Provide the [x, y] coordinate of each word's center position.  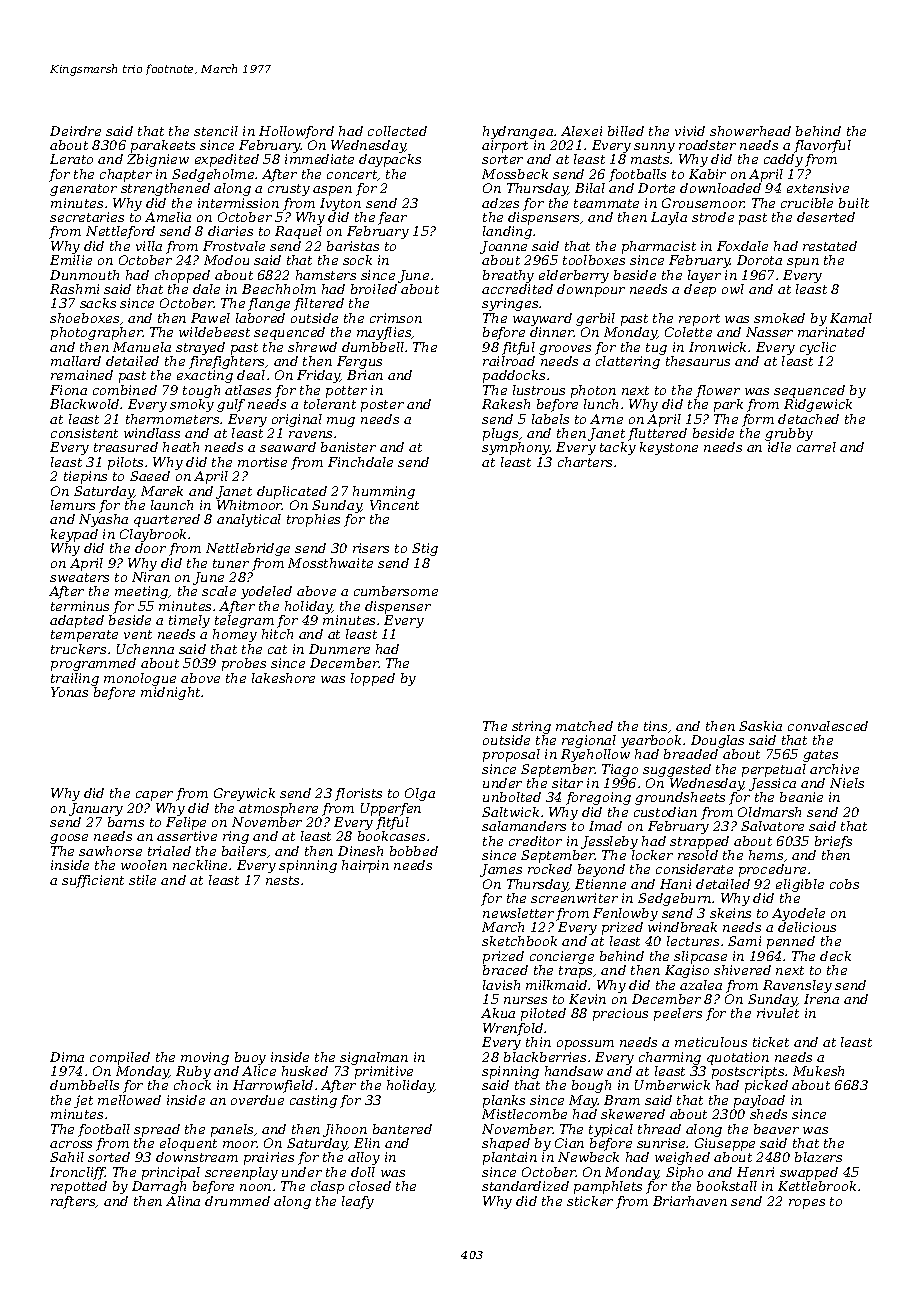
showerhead [750, 131]
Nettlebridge [248, 549]
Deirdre [75, 131]
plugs [500, 434]
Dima [67, 1057]
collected [397, 131]
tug [656, 349]
